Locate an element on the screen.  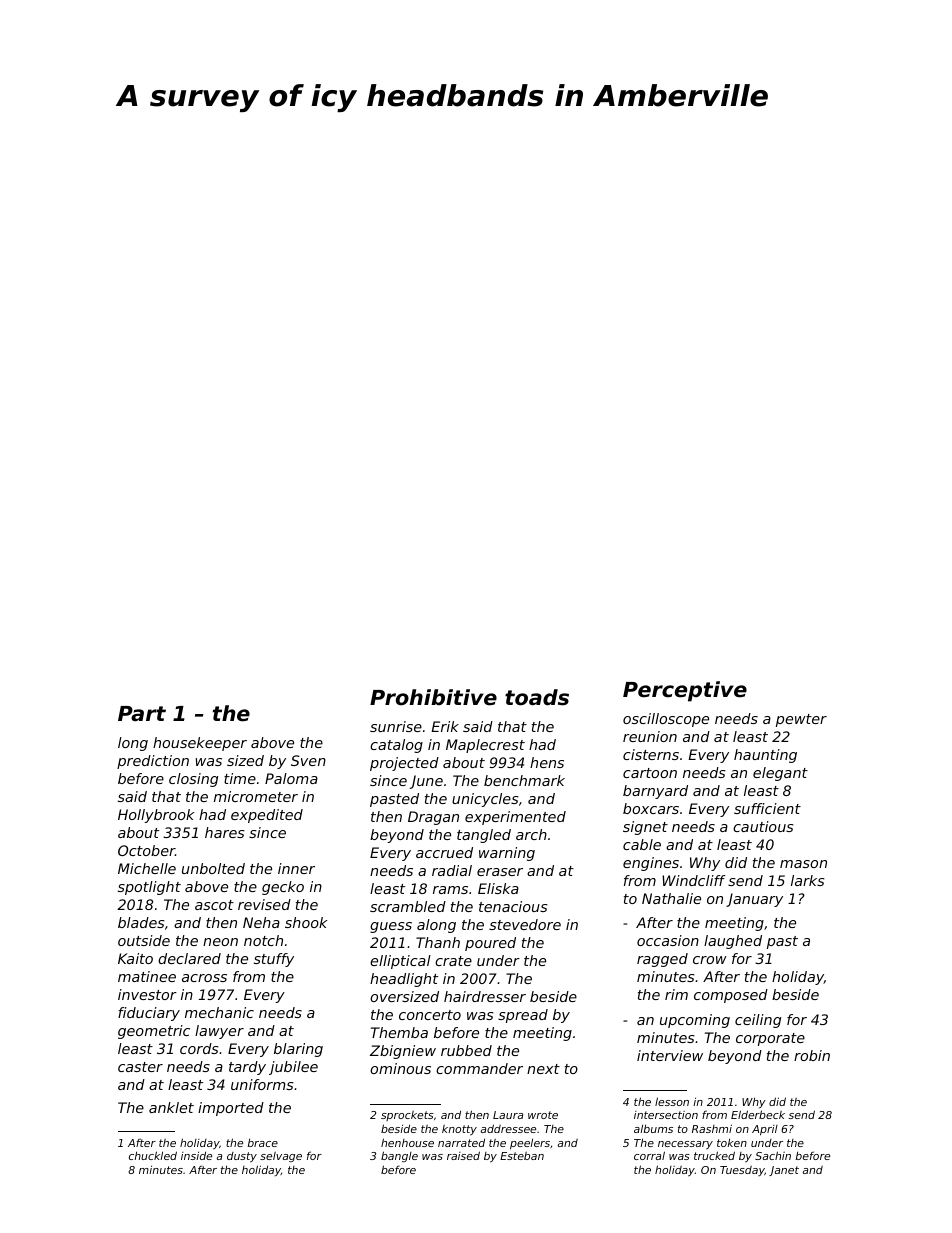
sufficient is located at coordinates (767, 808).
